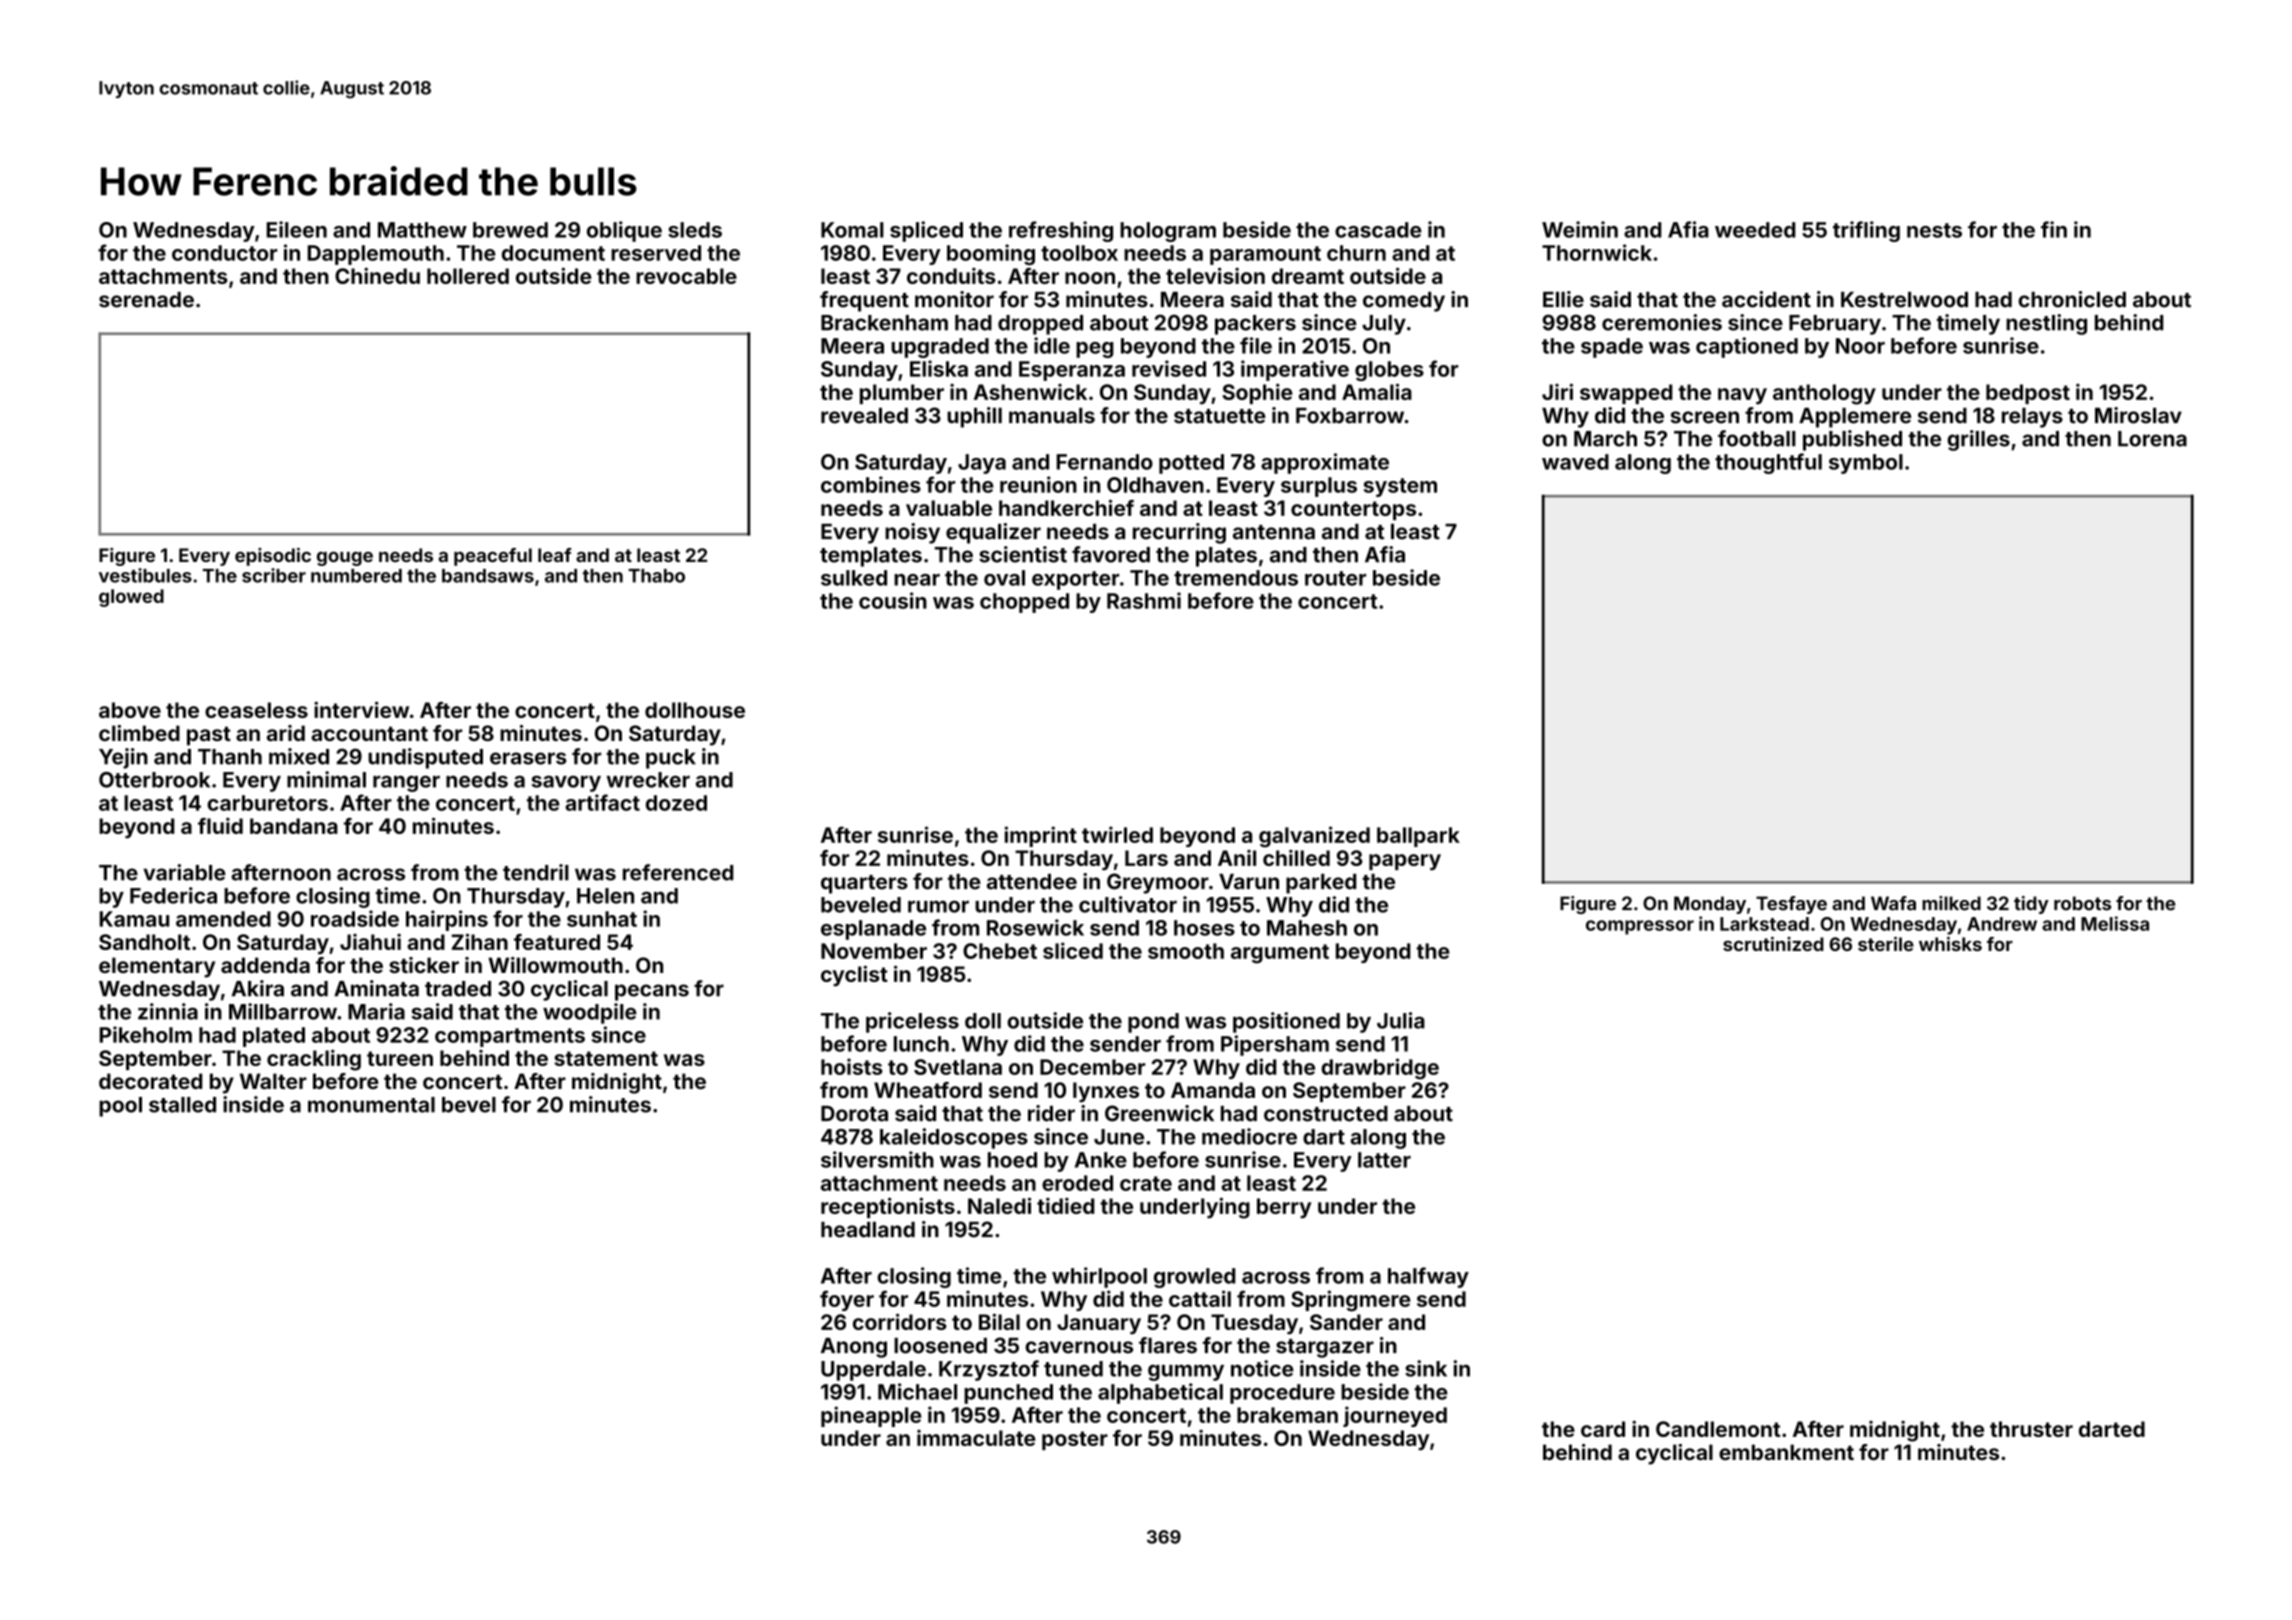  What do you see at coordinates (1061, 231) in the document?
I see `refreshing` at bounding box center [1061, 231].
